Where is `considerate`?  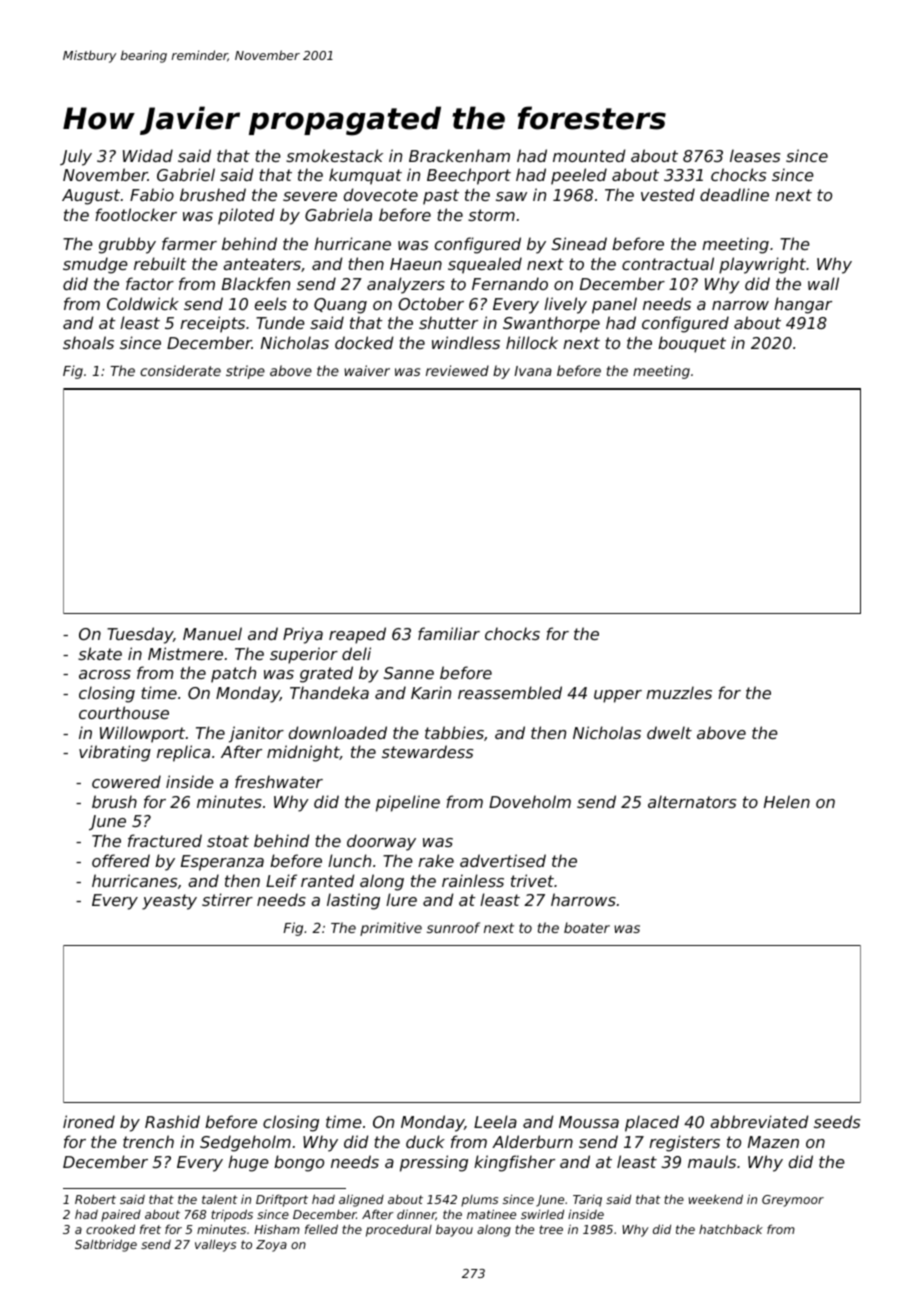 considerate is located at coordinates (180, 370).
